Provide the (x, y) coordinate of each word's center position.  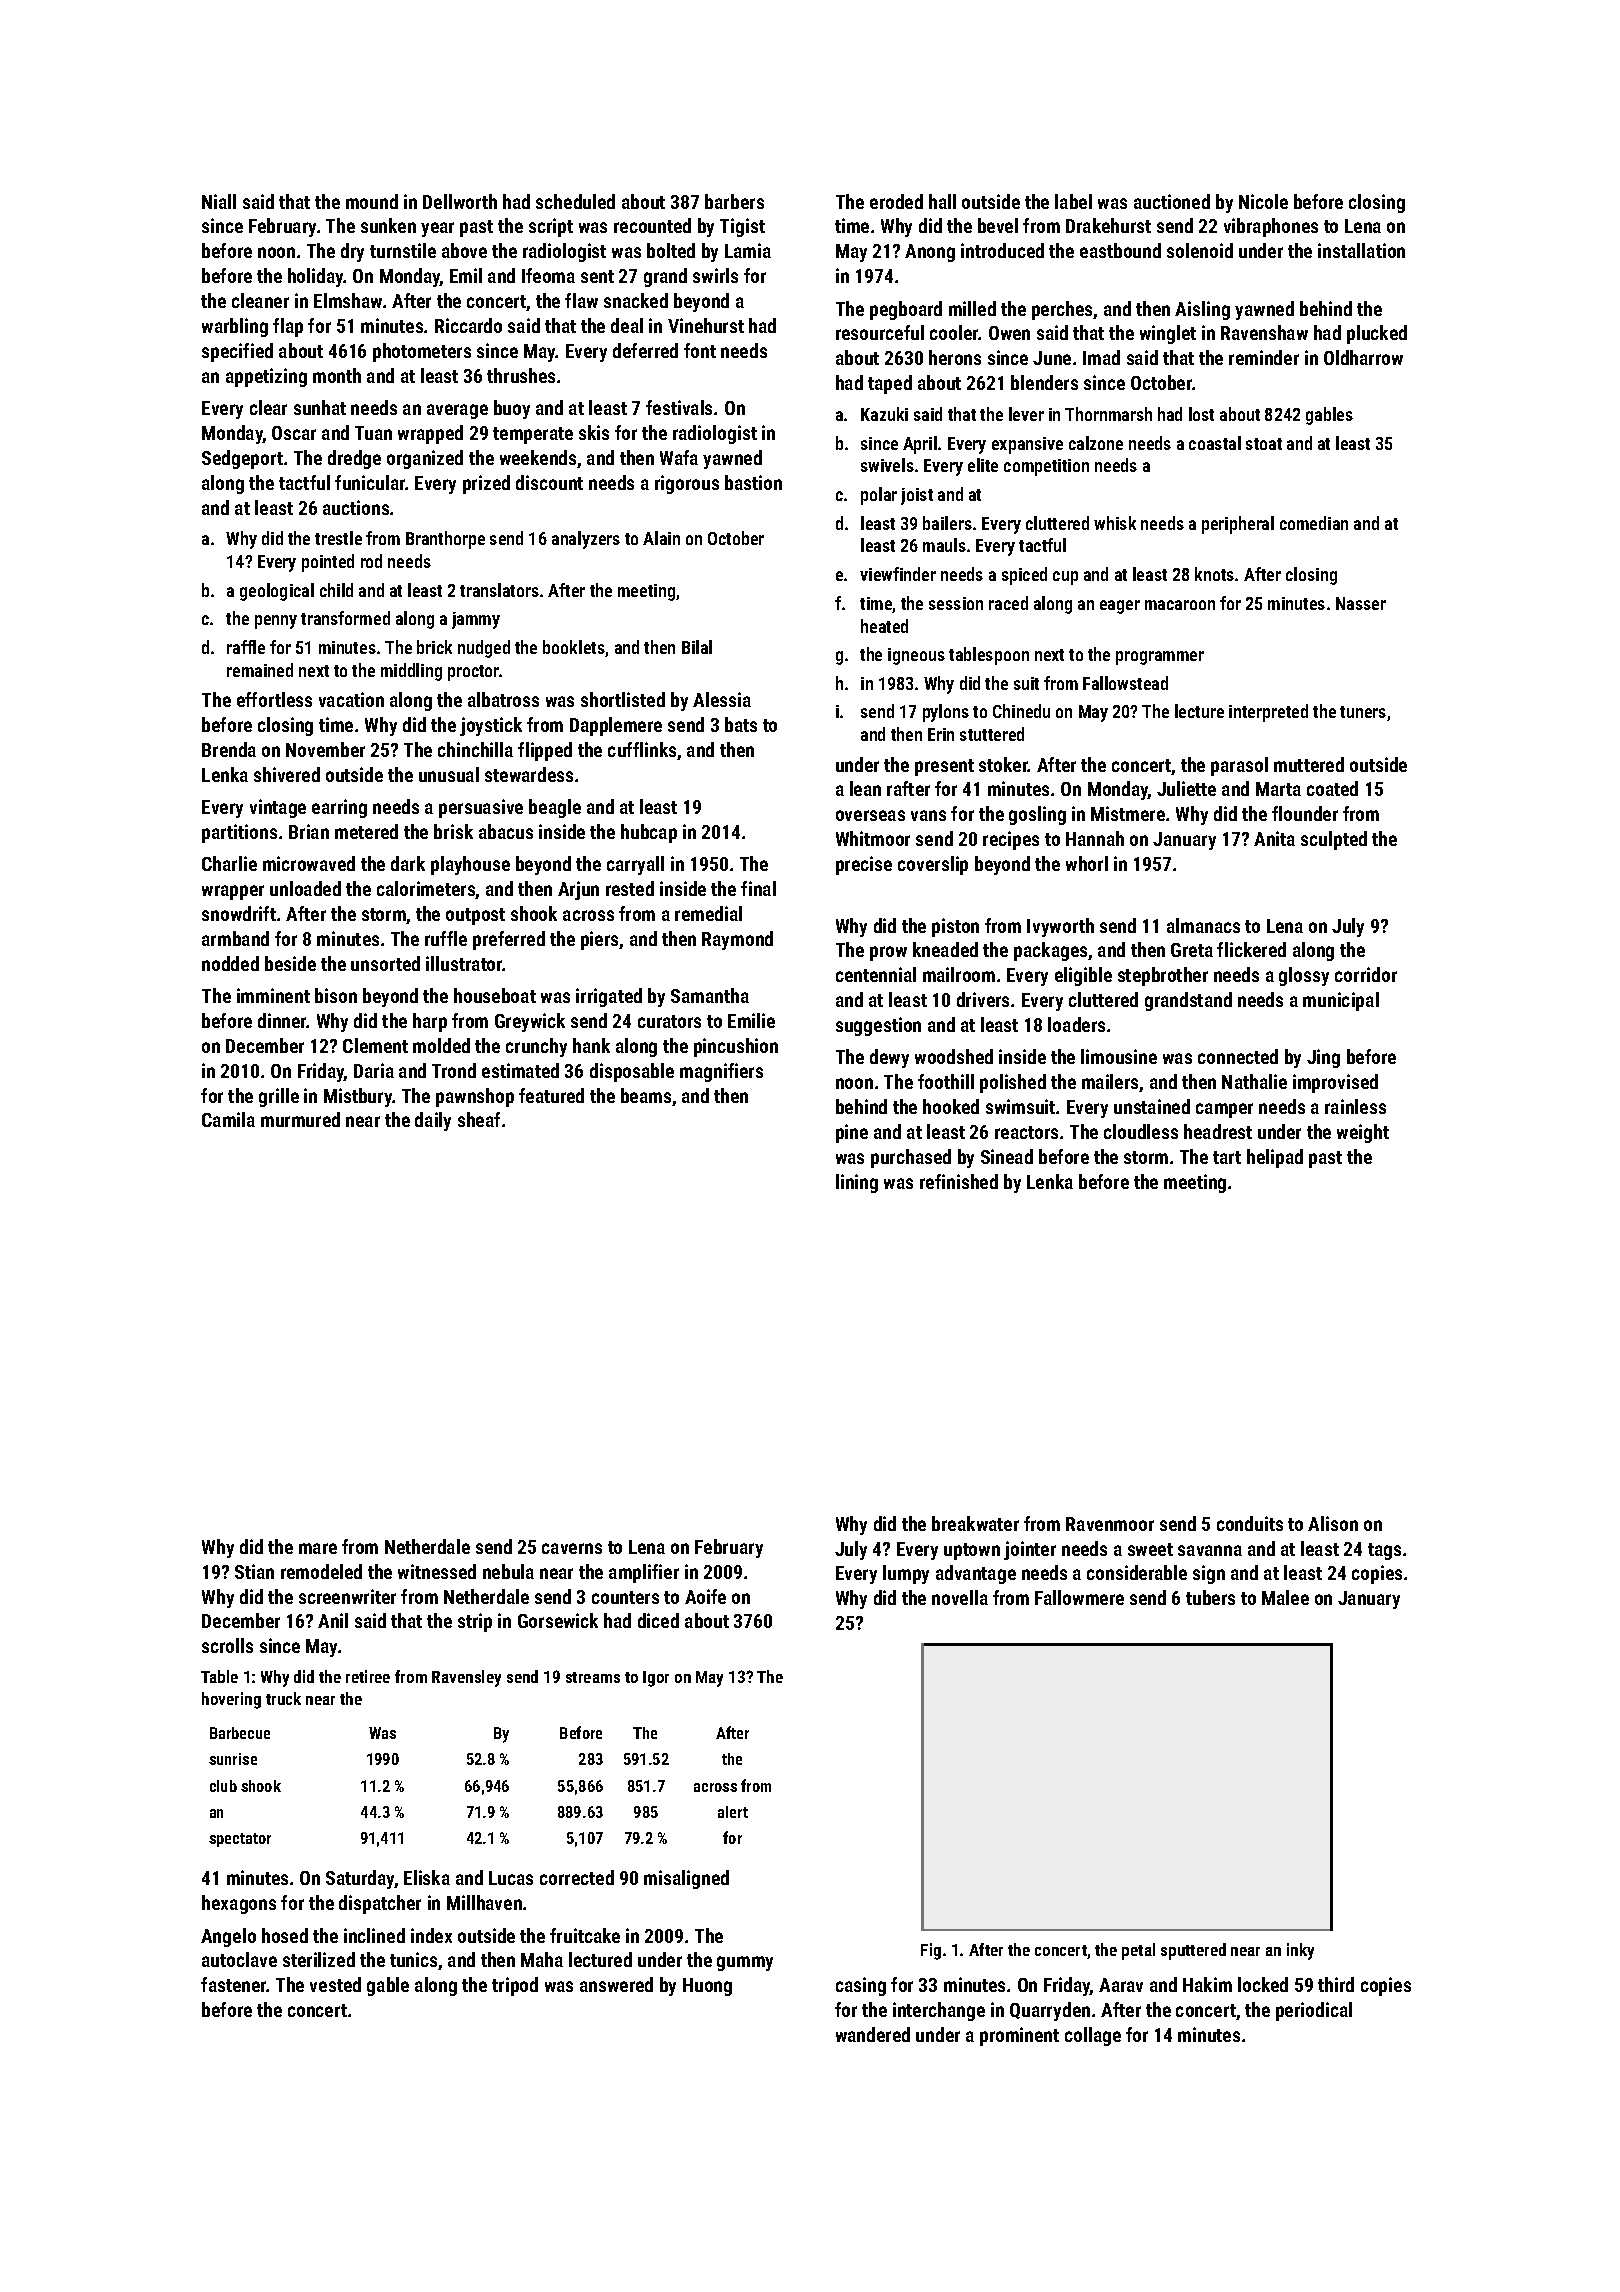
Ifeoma (548, 275)
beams (646, 1095)
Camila (228, 1119)
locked (1263, 1984)
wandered (873, 2034)
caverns (572, 1548)
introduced (1002, 250)
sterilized (319, 1959)
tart (1227, 1157)
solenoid (1200, 250)
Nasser (1361, 603)
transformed (345, 618)
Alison (1333, 1523)
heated (884, 626)
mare (318, 1548)
